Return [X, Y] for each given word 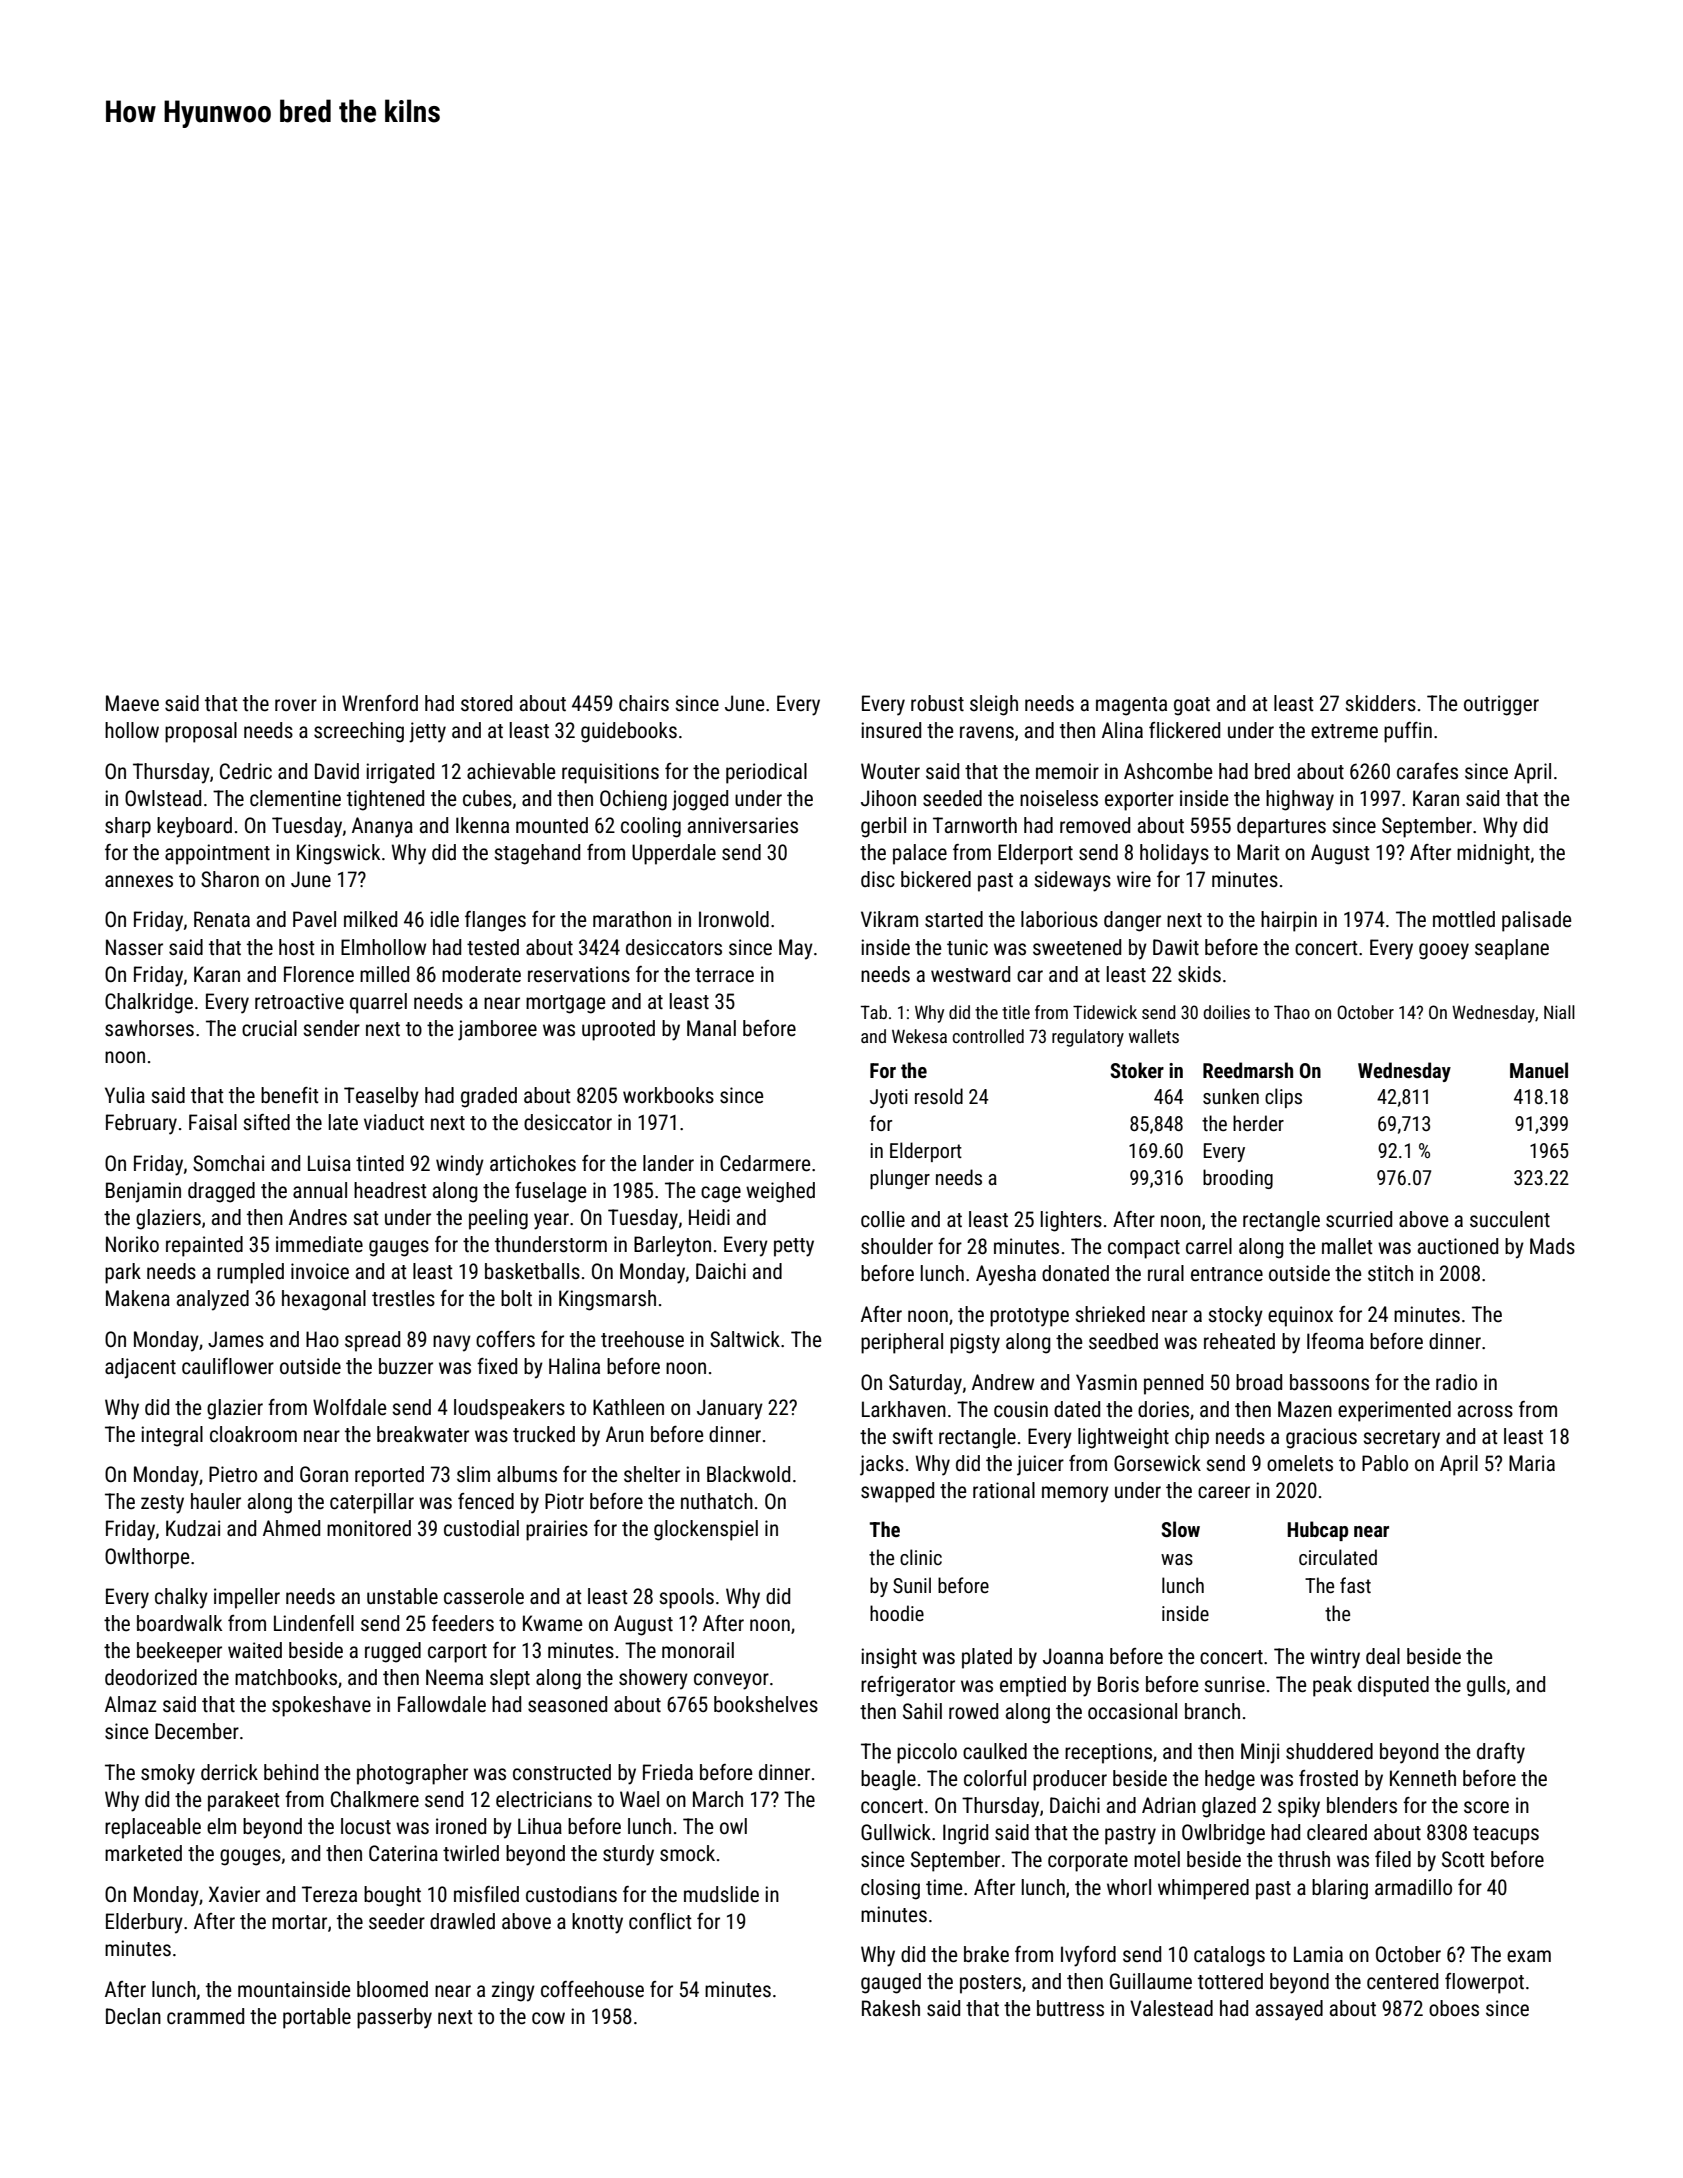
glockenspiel [706, 1530]
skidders [1380, 703]
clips [1283, 1098]
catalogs [1229, 1956]
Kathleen [628, 1407]
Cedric [246, 771]
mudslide [721, 1894]
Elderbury [144, 1923]
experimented [1394, 1411]
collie [883, 1219]
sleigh [994, 705]
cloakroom [253, 1434]
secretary [1401, 1439]
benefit [290, 1095]
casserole [484, 1596]
